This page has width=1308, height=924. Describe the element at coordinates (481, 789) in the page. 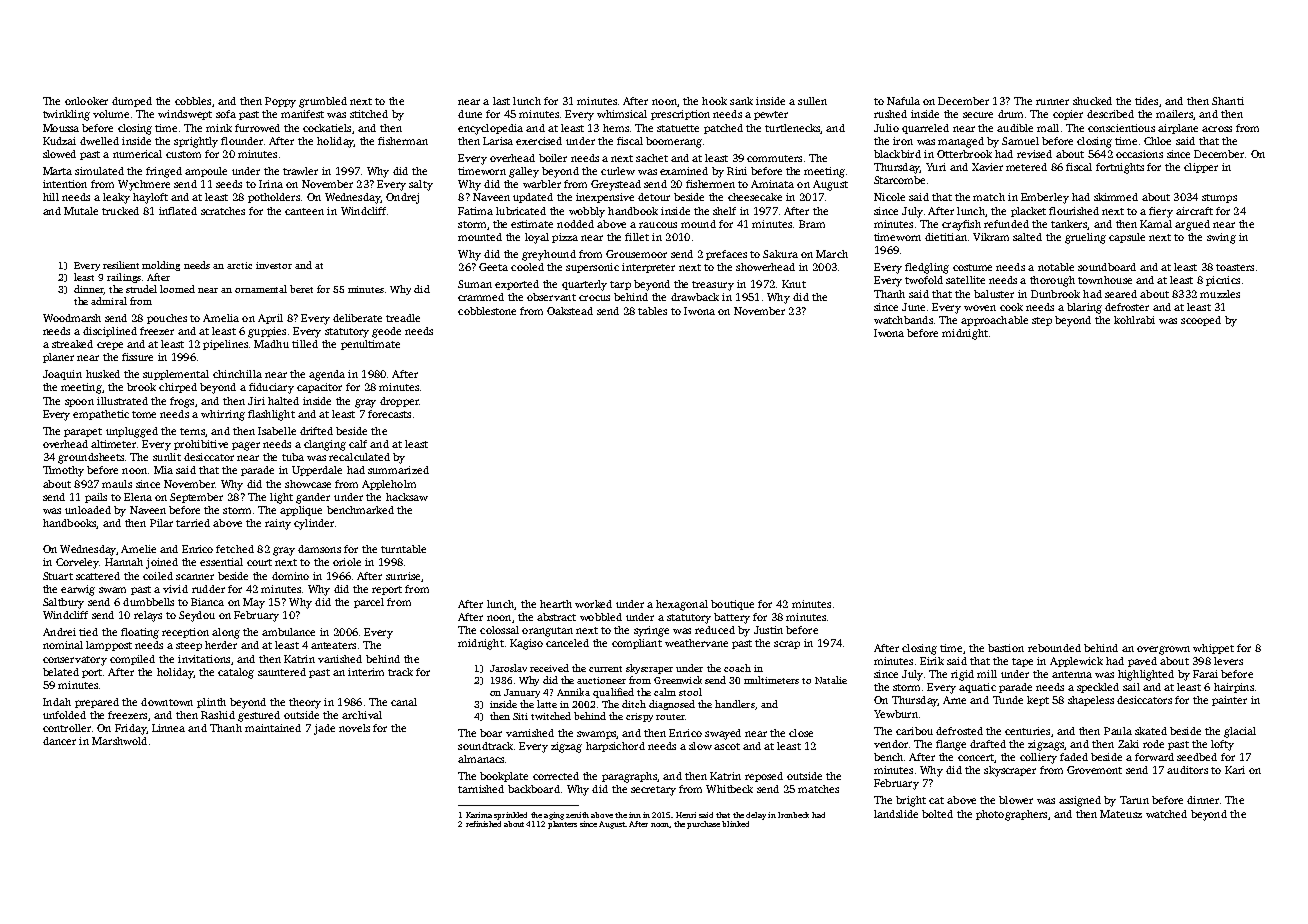

I see `tarnished` at that location.
